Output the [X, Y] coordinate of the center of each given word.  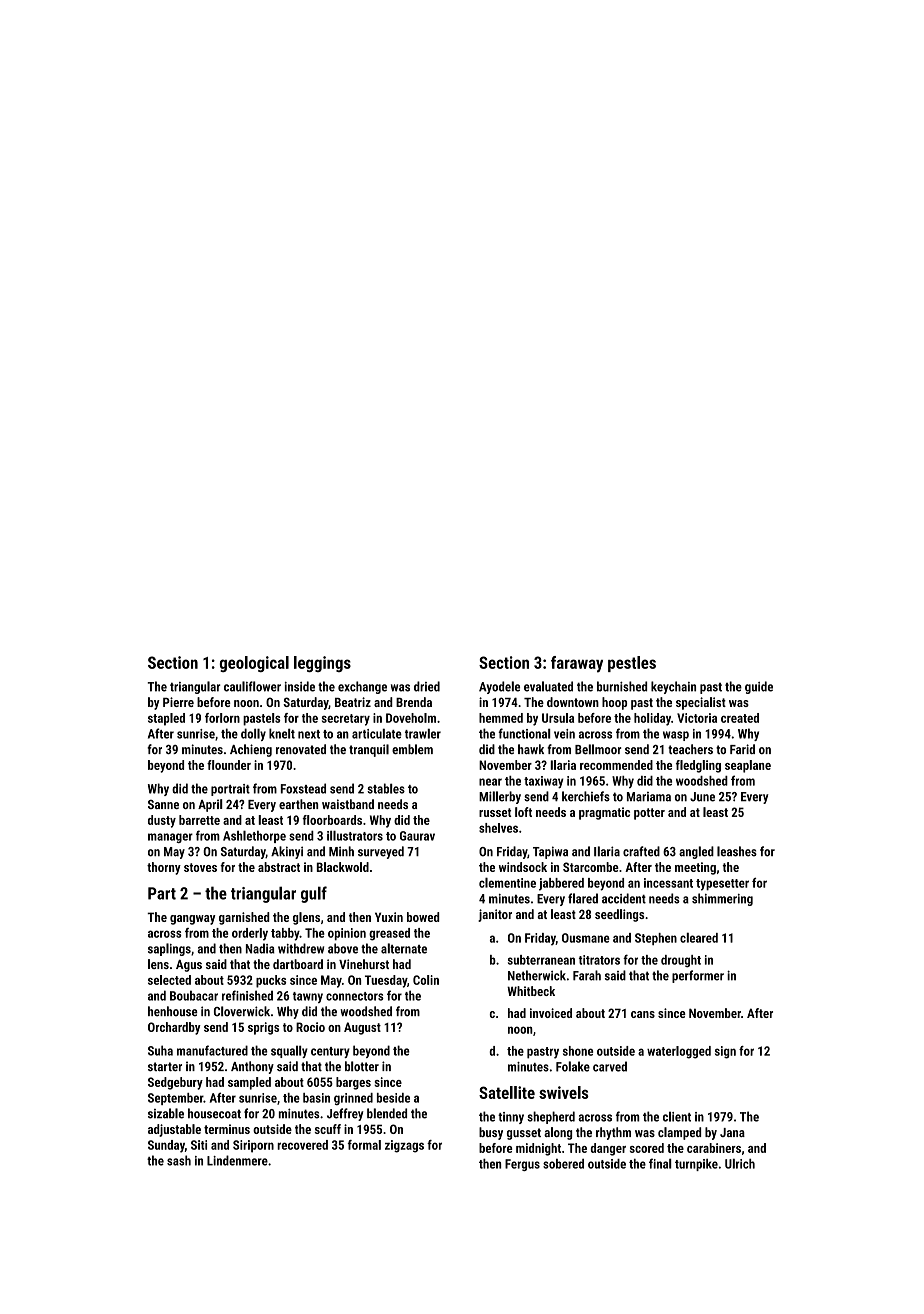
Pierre [178, 702]
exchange [362, 687]
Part [162, 893]
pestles [632, 664]
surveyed [381, 852]
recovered [302, 1145]
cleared [699, 937]
